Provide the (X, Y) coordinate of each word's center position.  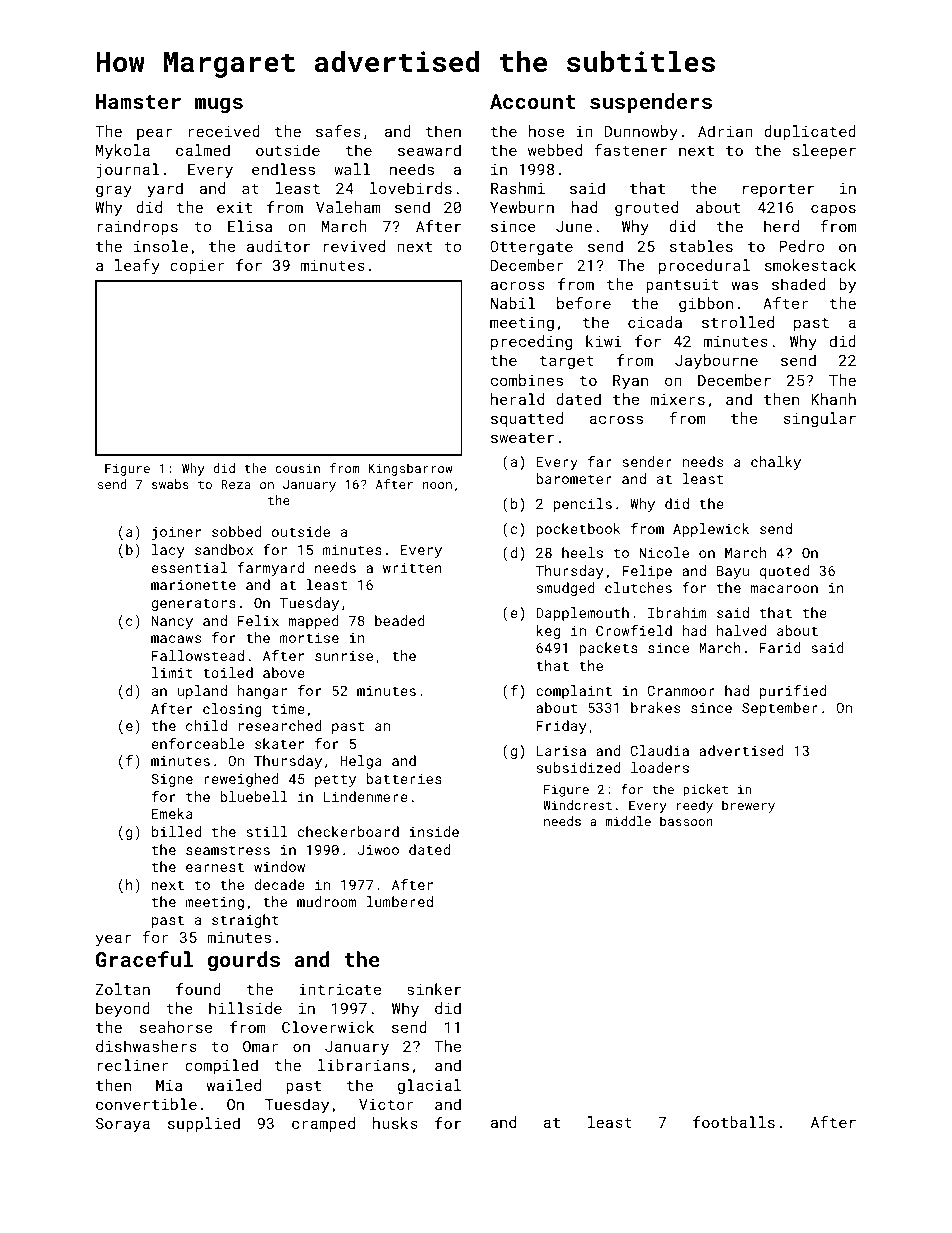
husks (395, 1123)
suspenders (651, 103)
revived (354, 246)
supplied (204, 1124)
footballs (734, 1122)
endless (283, 169)
